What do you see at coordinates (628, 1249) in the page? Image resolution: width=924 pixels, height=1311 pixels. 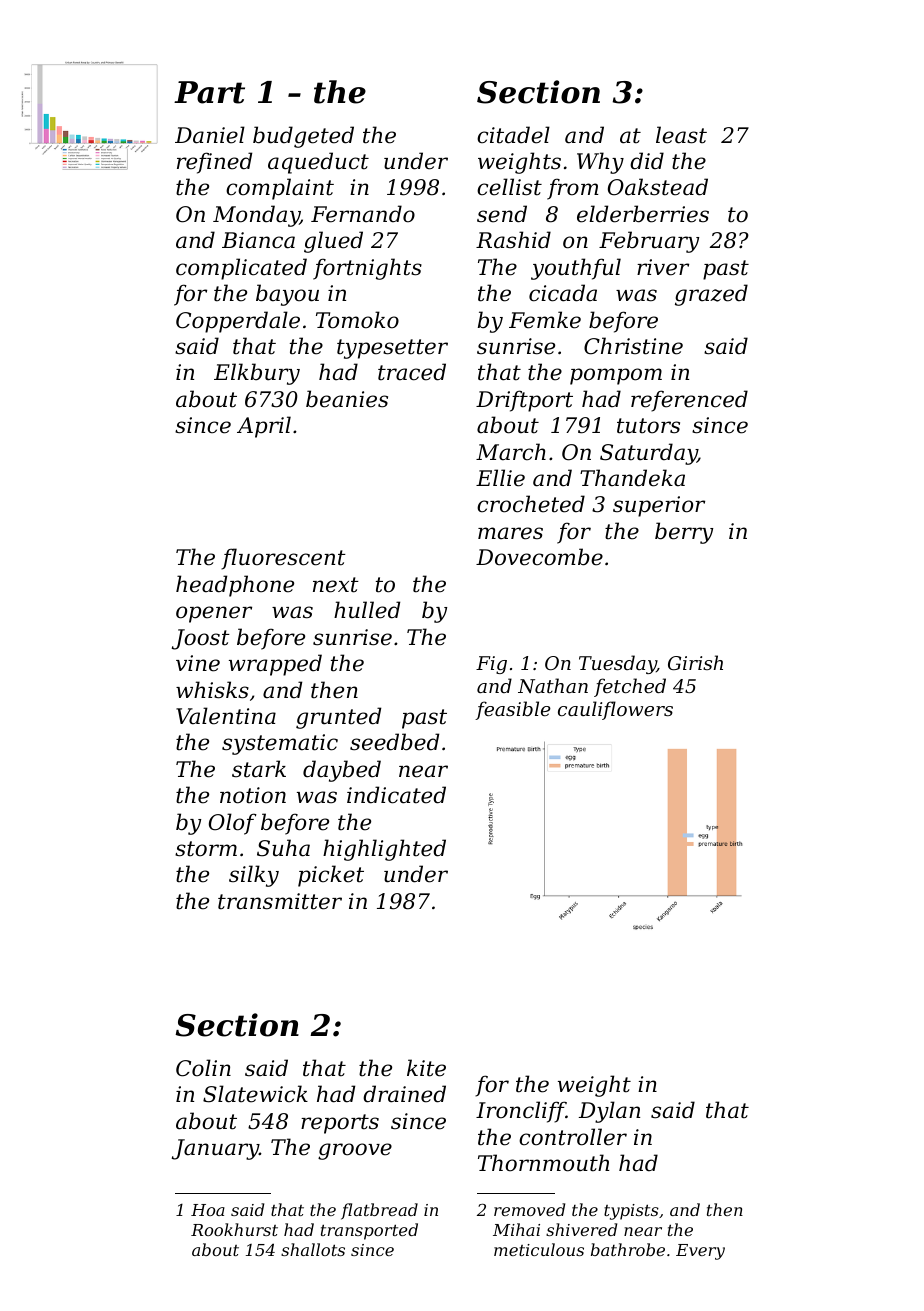 I see `bathrobe` at bounding box center [628, 1249].
